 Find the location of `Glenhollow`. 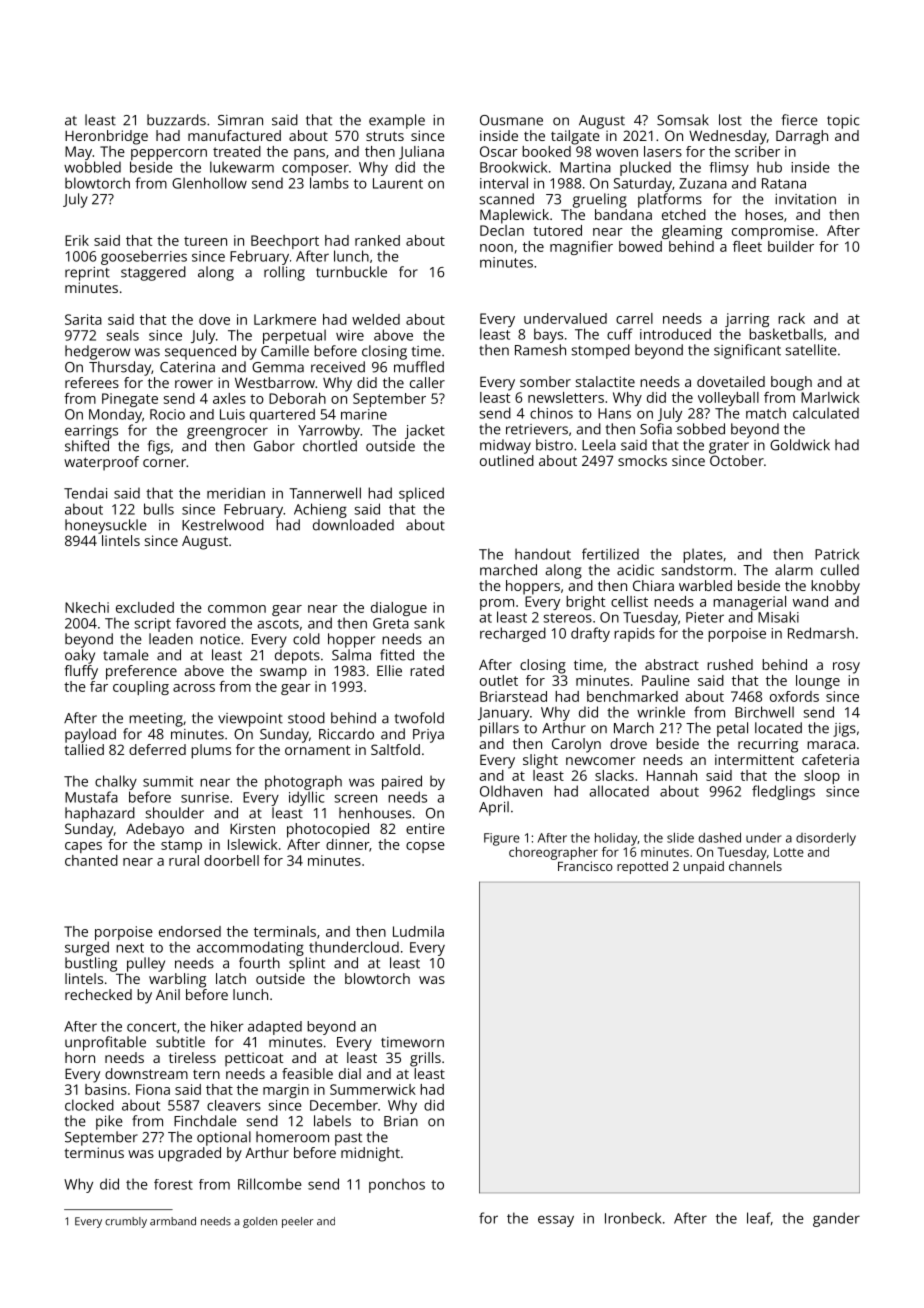

Glenhollow is located at coordinates (209, 183).
